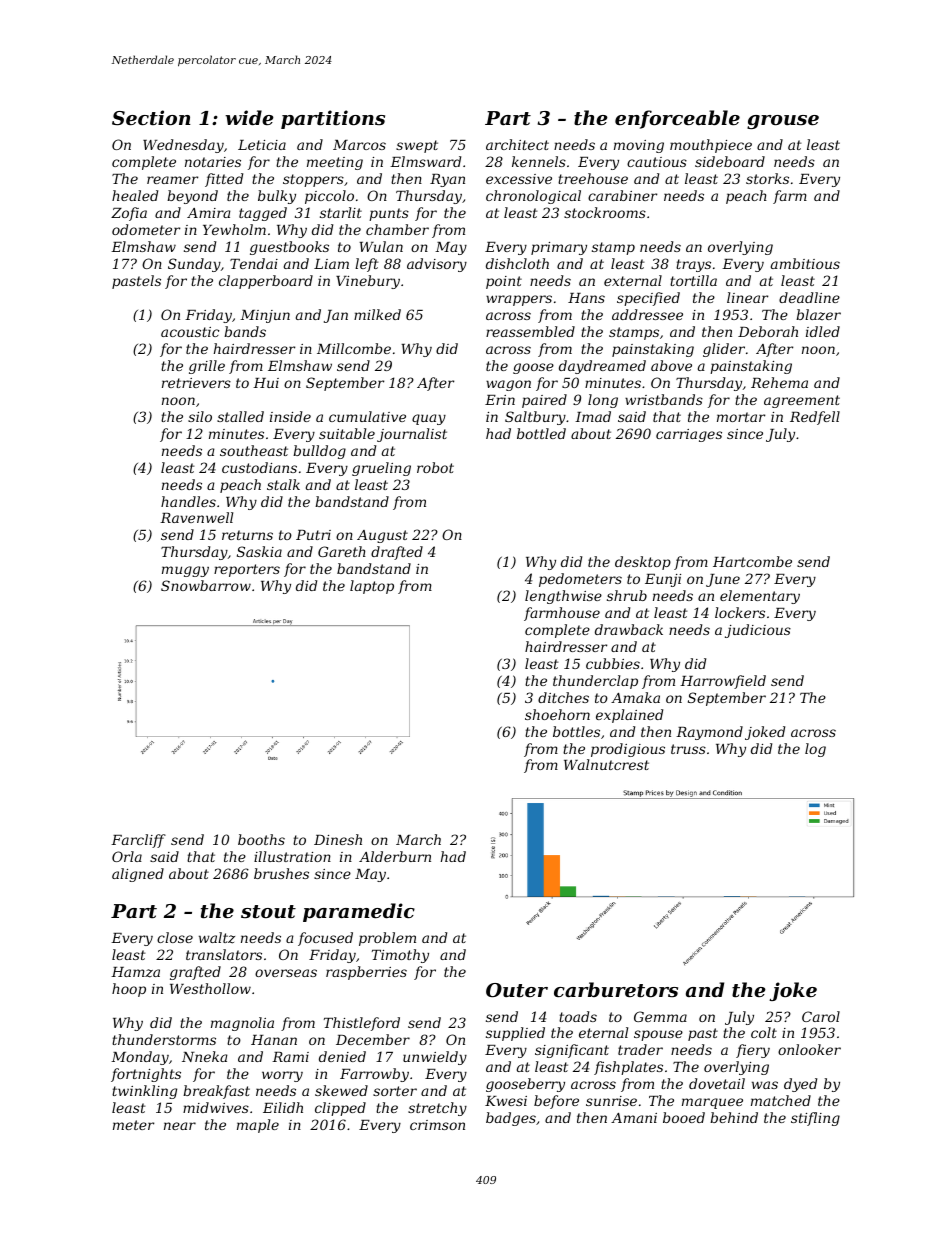 The image size is (952, 1233). Describe the element at coordinates (200, 416) in the screenshot. I see `silo` at that location.
